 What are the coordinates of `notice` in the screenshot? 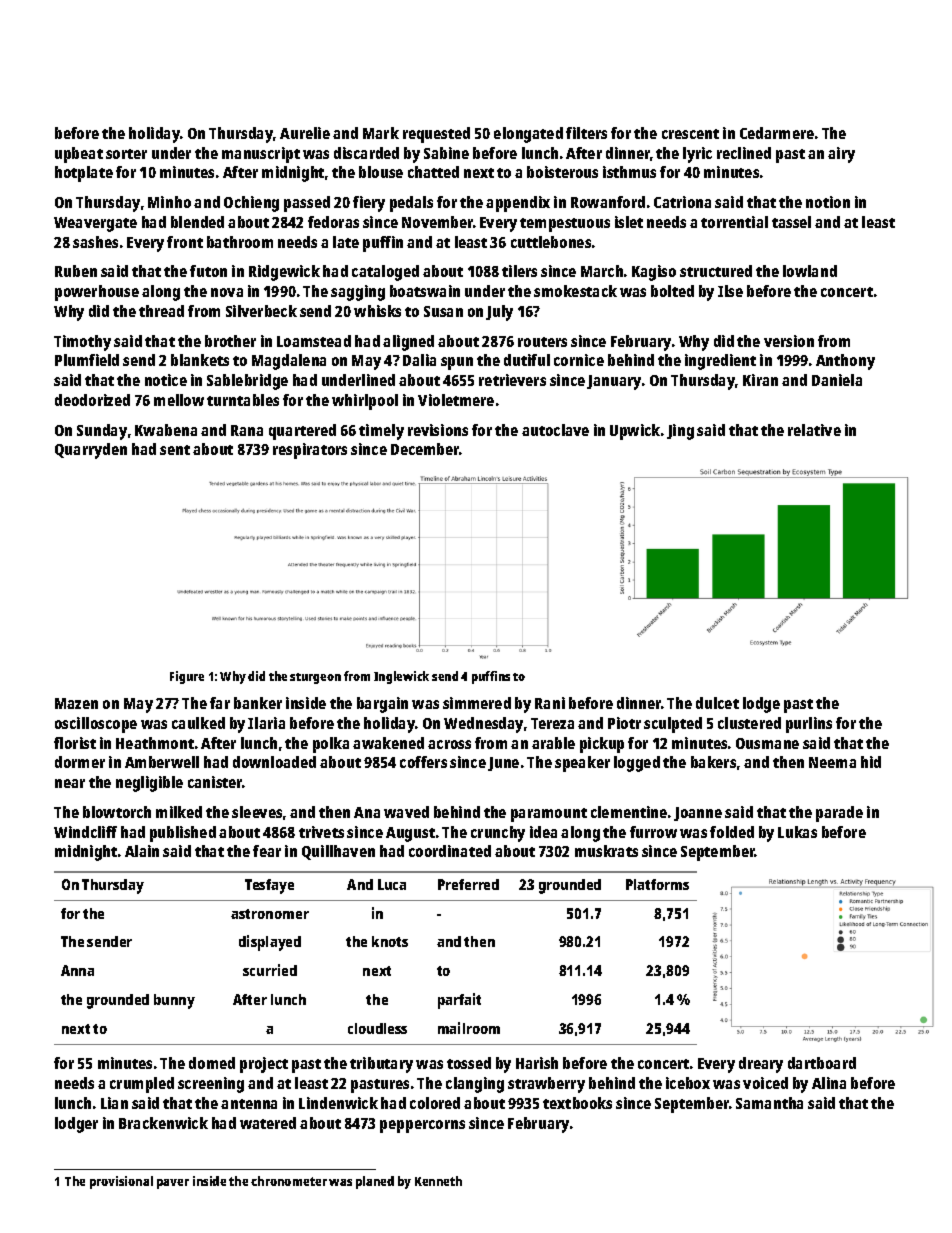 It's located at (166, 380).
